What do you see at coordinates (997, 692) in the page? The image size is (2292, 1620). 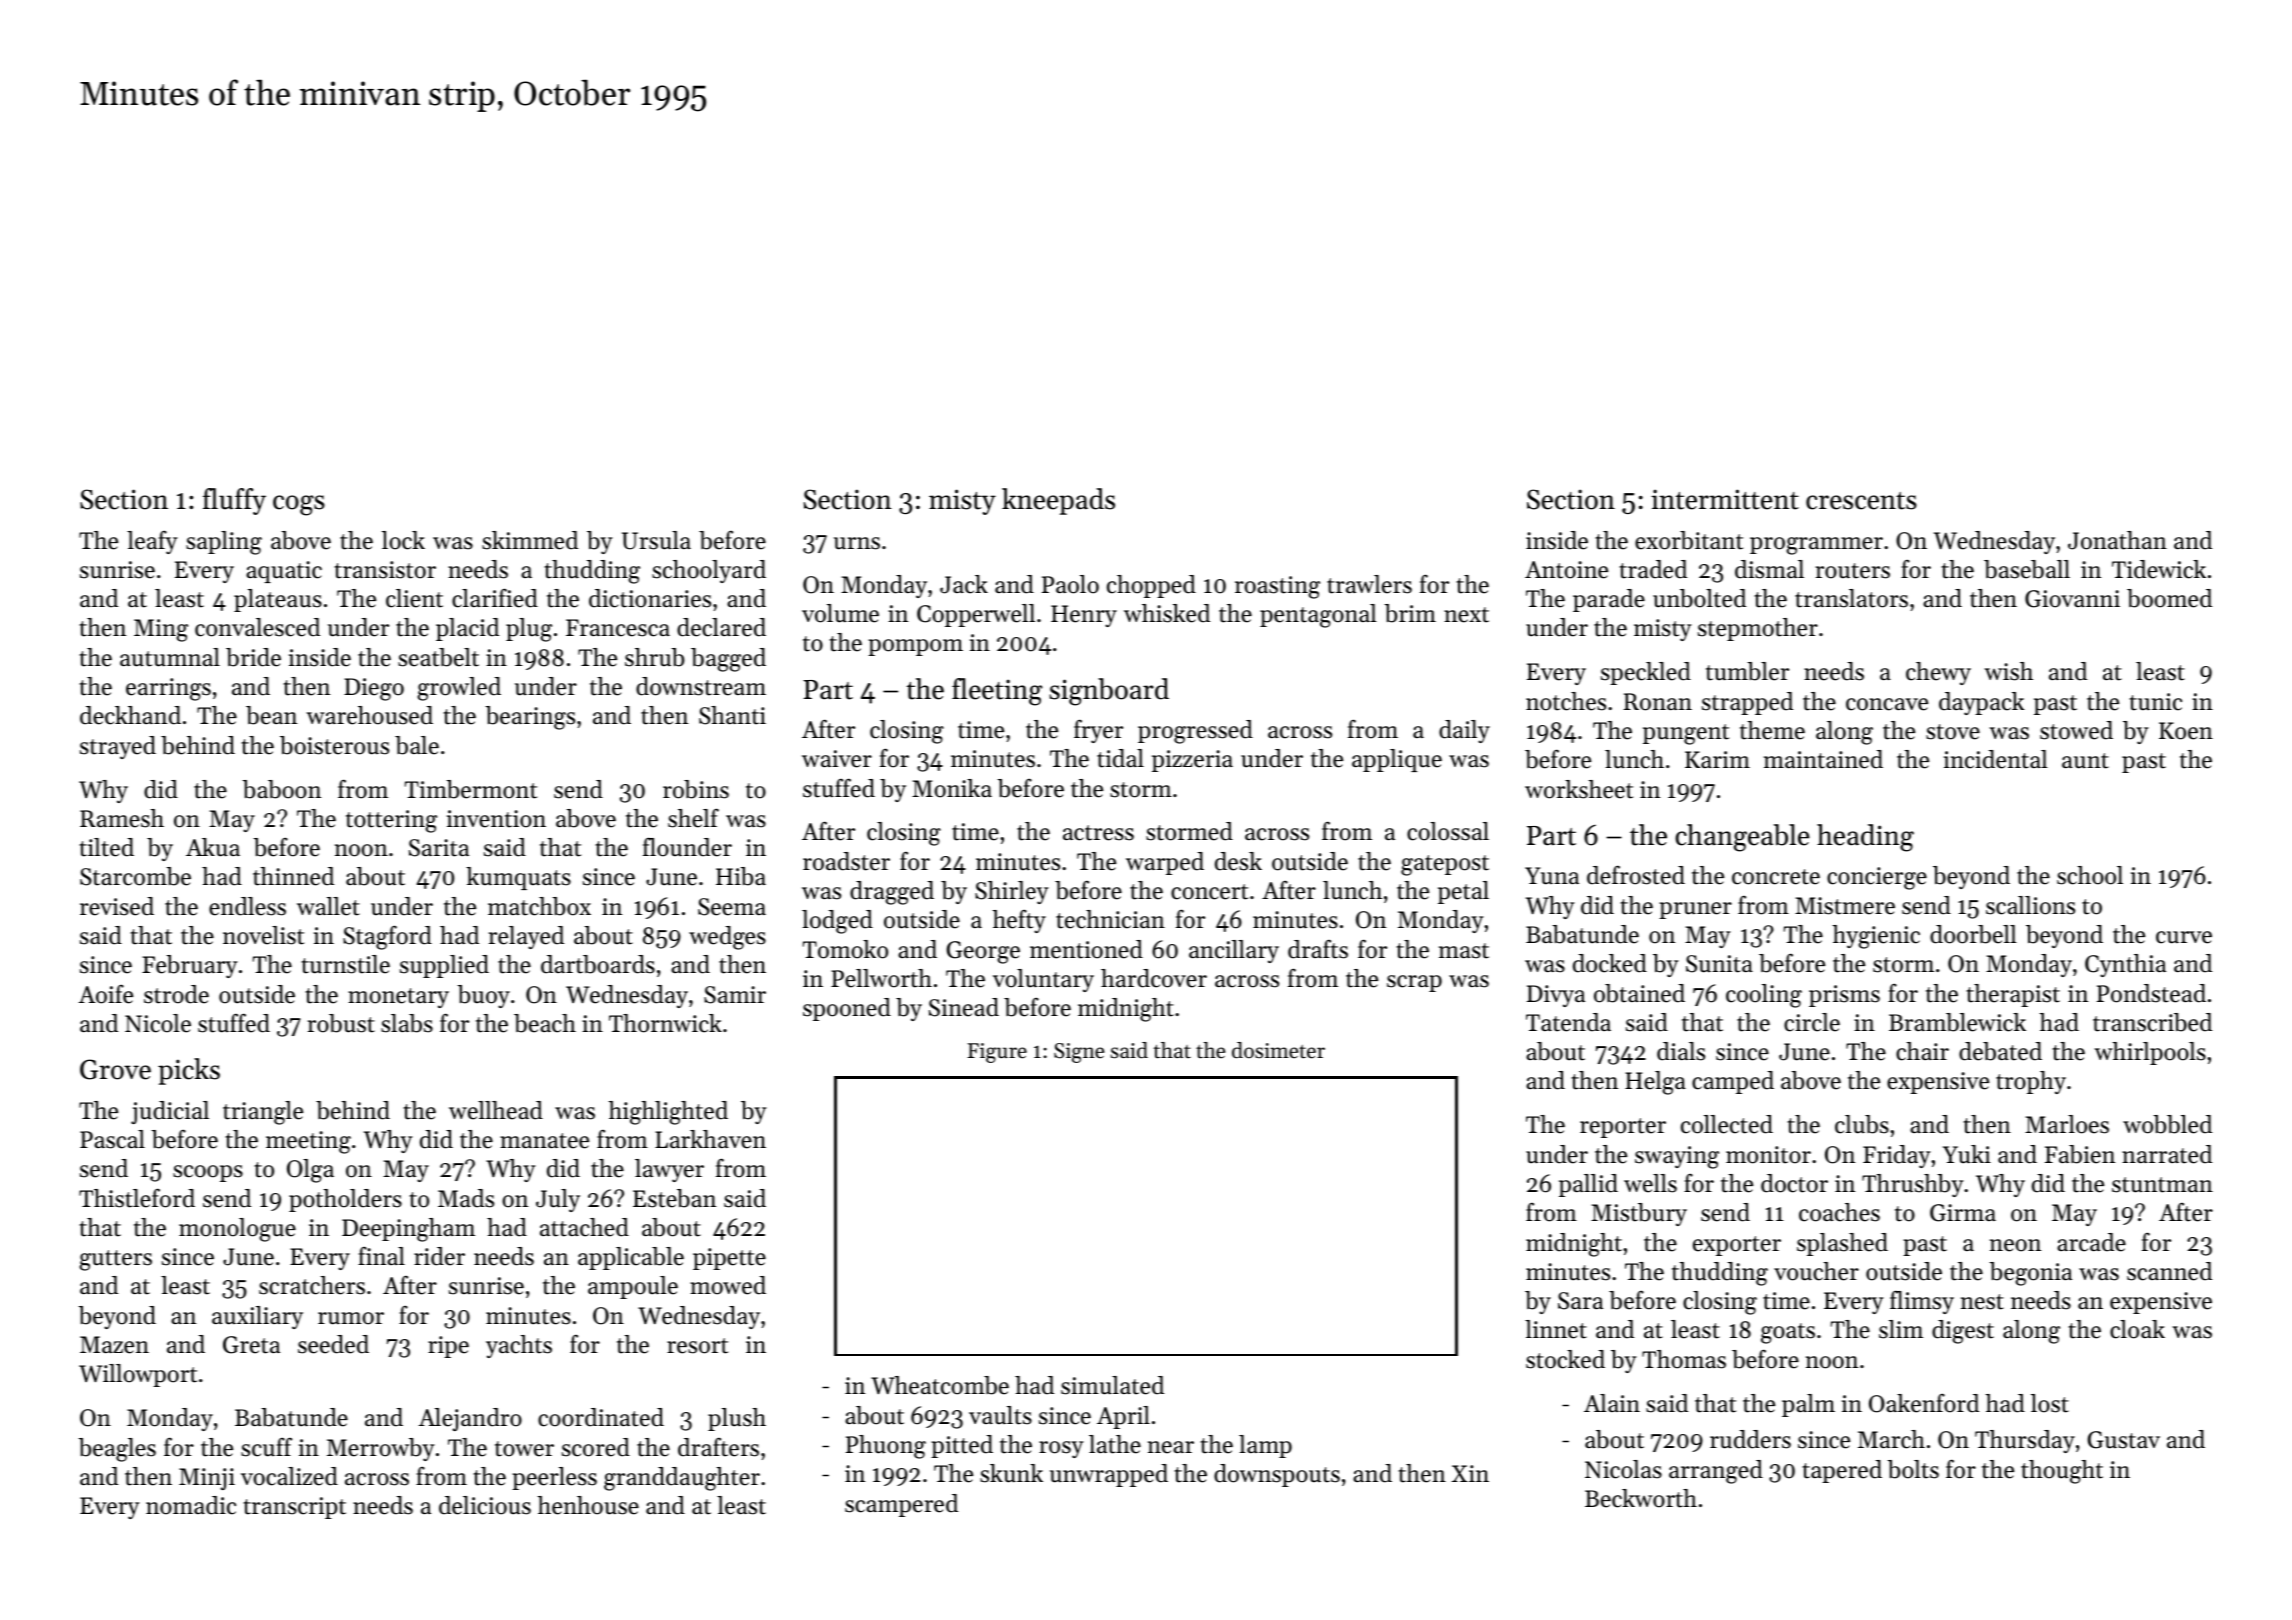 I see `fleeting` at bounding box center [997, 692].
